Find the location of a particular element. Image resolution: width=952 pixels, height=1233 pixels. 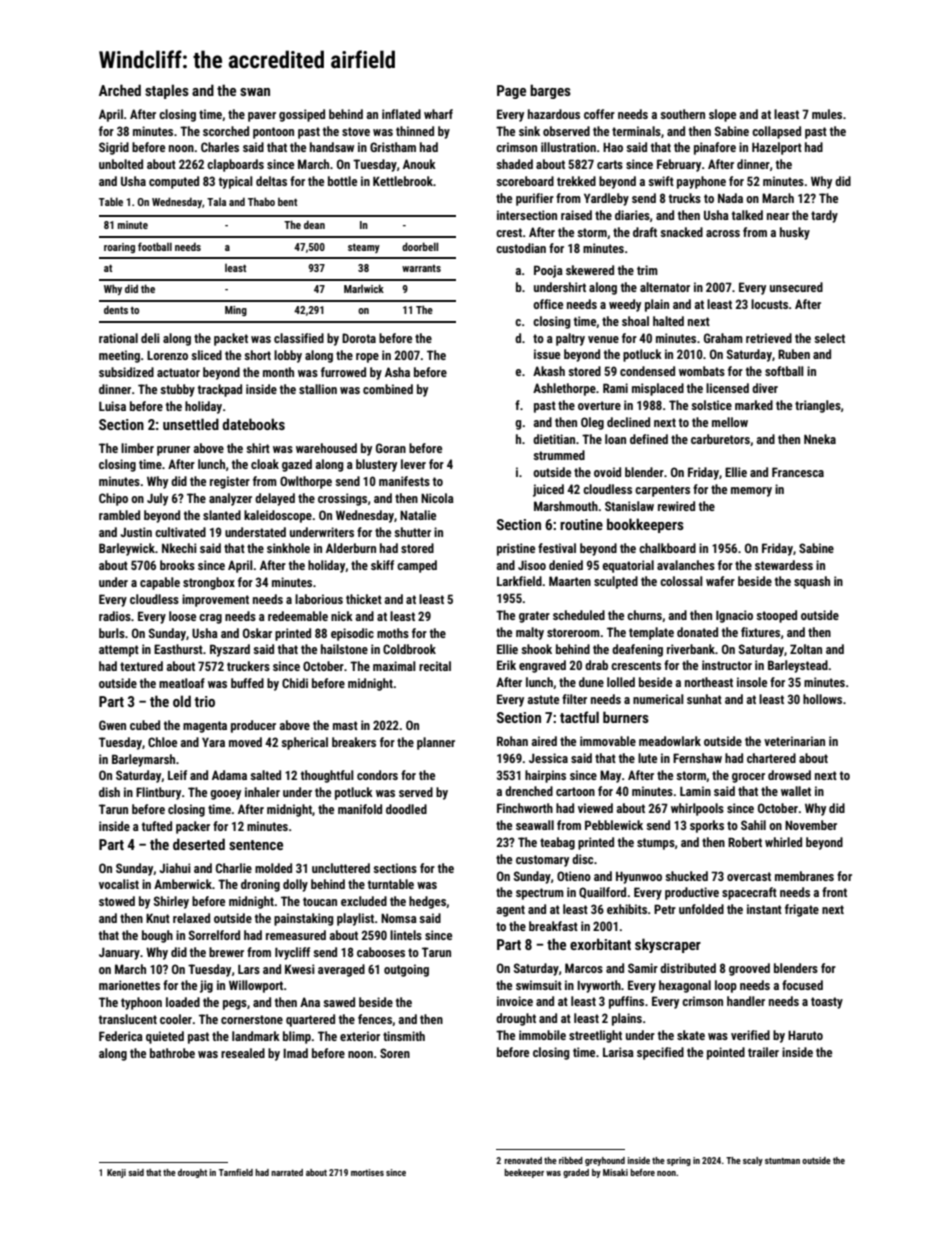

Chloe is located at coordinates (162, 742).
